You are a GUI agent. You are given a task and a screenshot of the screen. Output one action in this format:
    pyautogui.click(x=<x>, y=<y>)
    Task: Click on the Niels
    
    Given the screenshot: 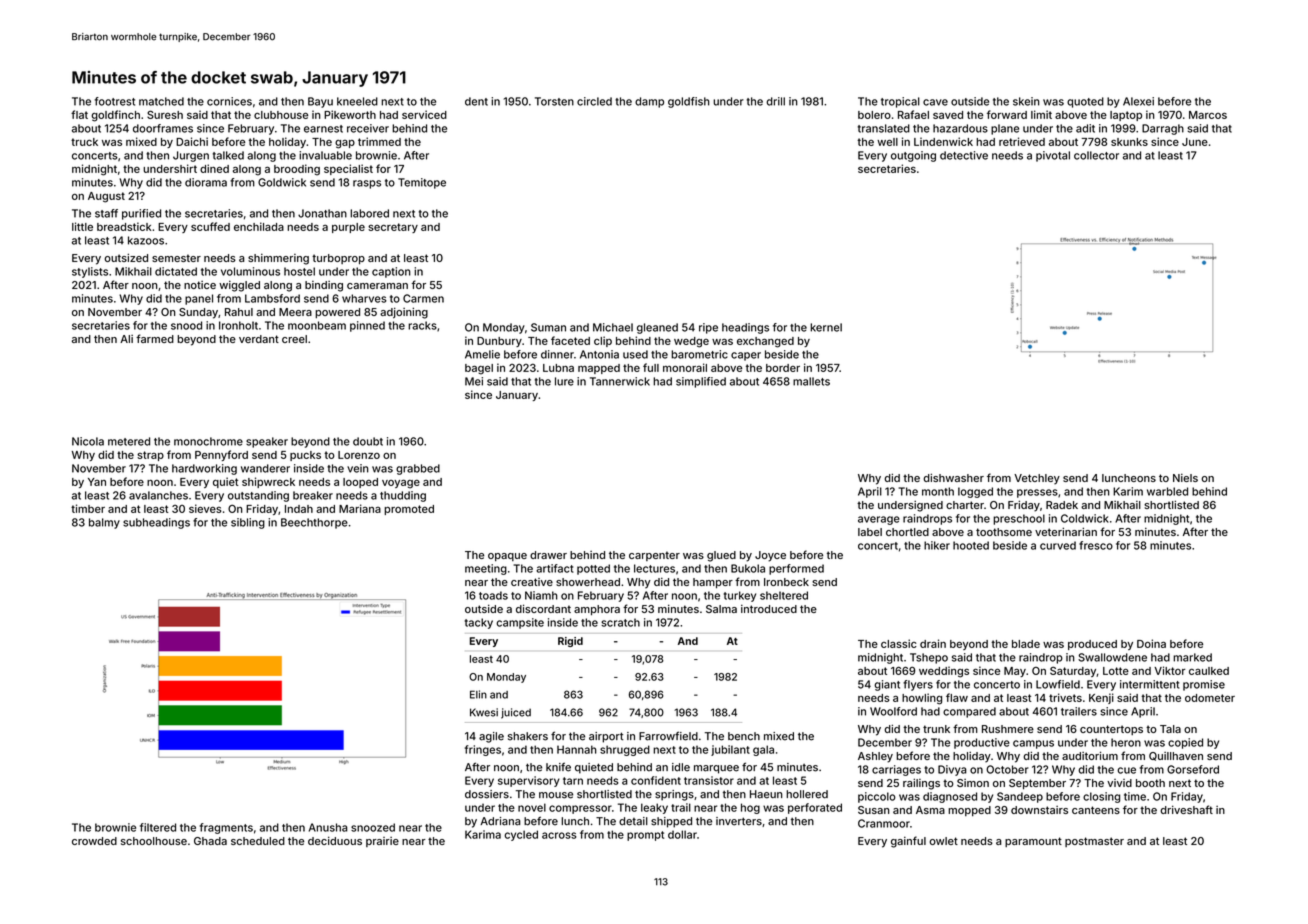 What is the action you would take?
    pyautogui.click(x=1185, y=477)
